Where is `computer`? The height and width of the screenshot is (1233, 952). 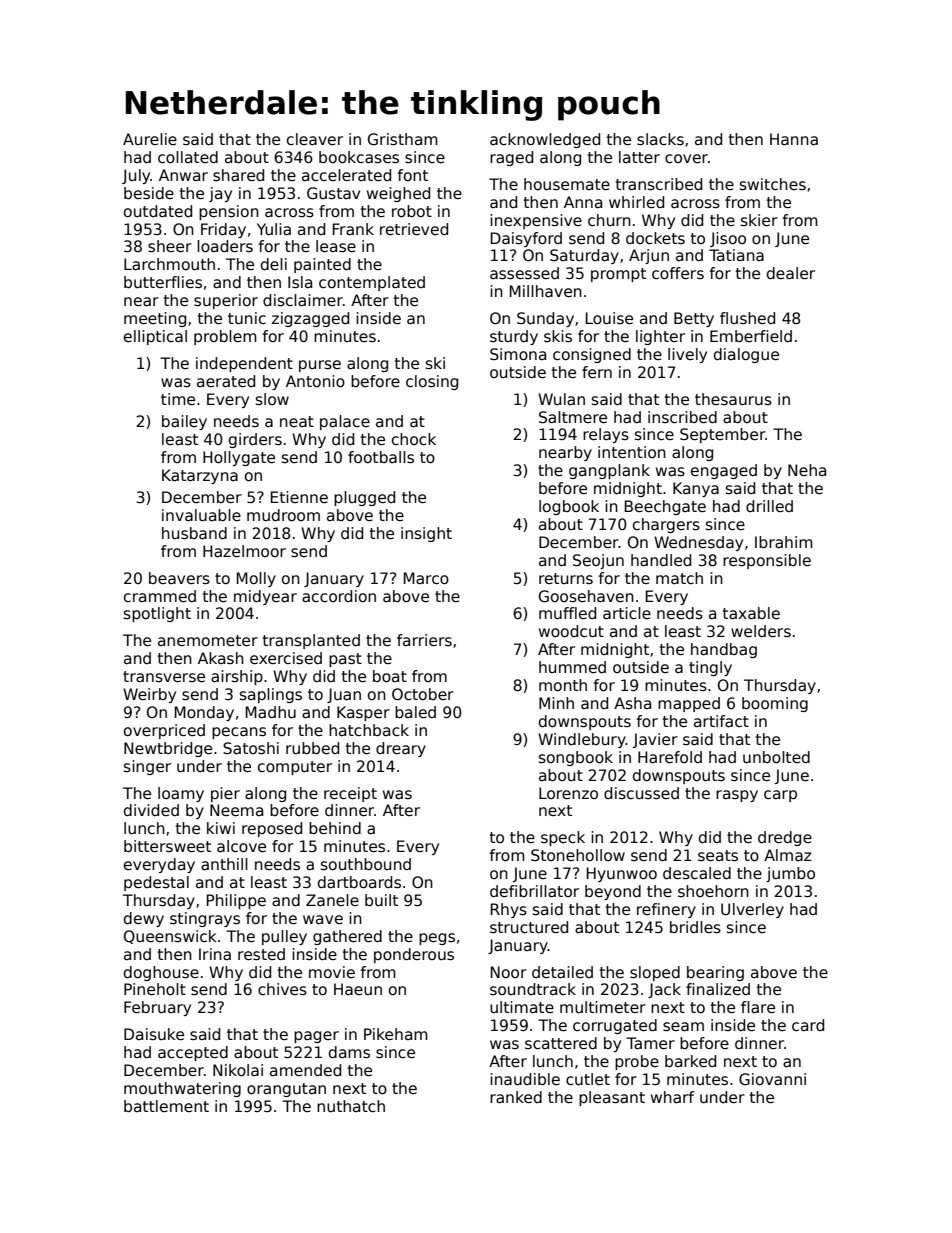 computer is located at coordinates (295, 768).
